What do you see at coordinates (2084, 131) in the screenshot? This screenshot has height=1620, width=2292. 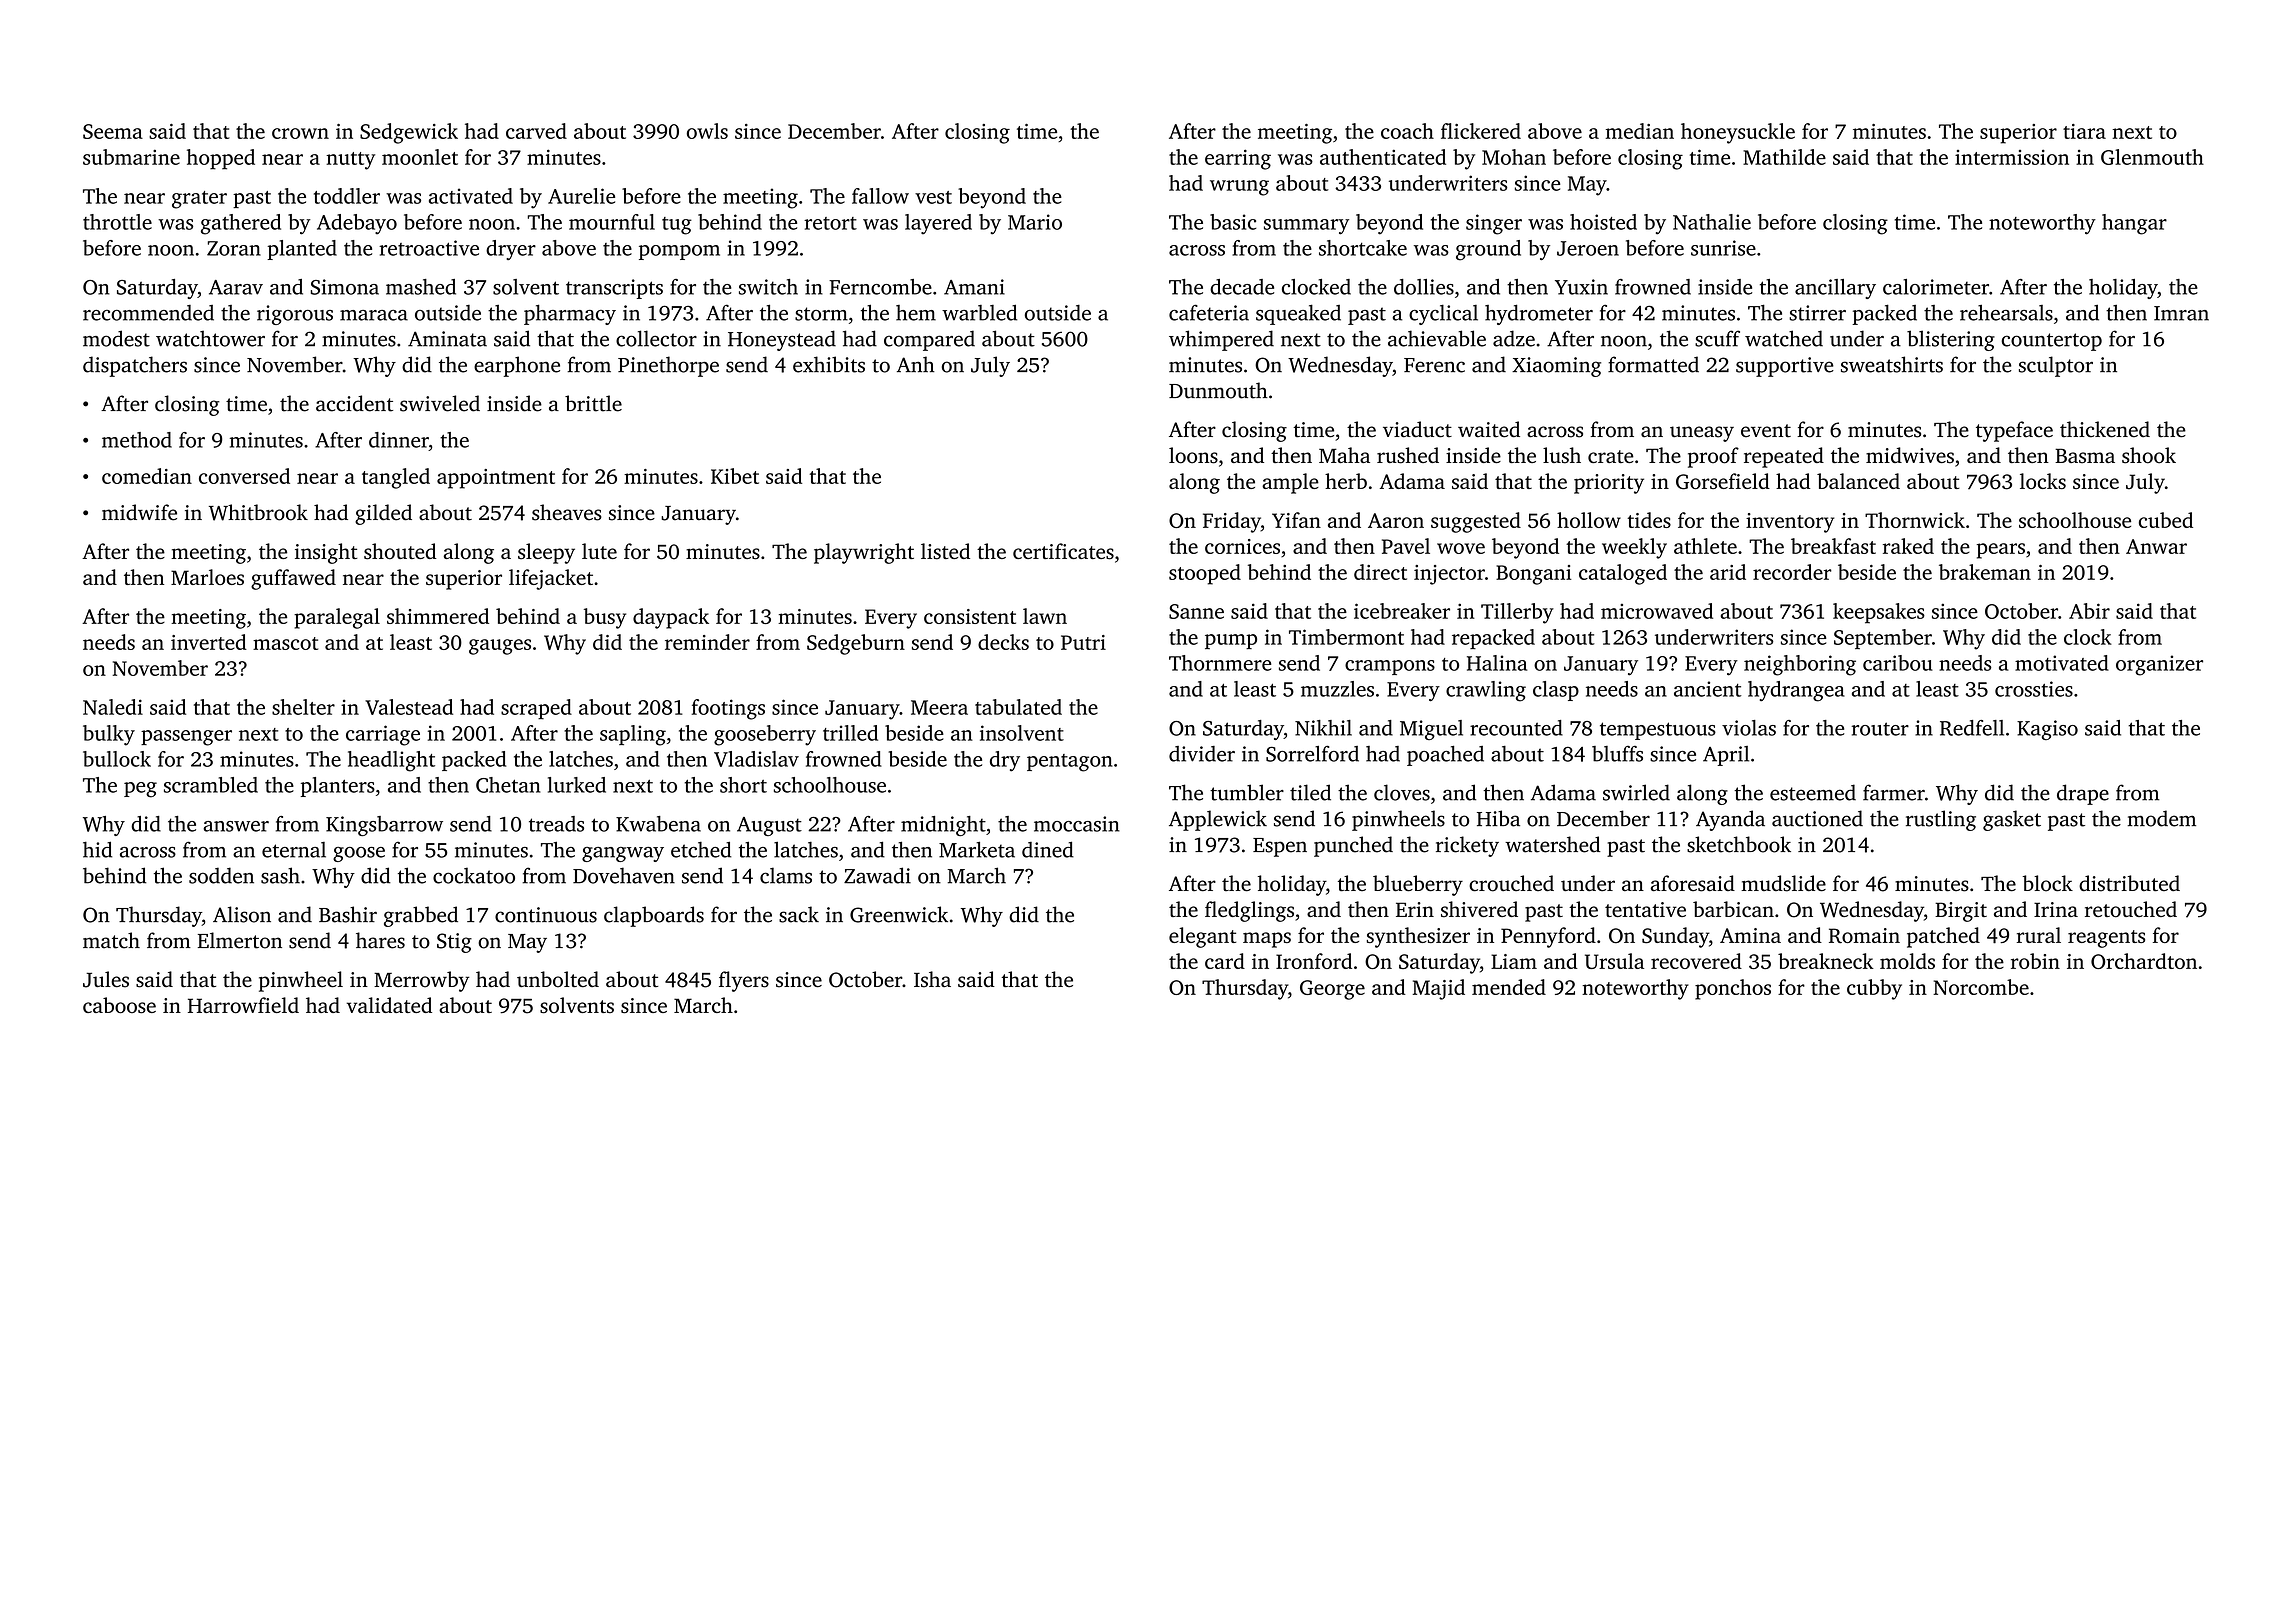 I see `tiara` at bounding box center [2084, 131].
